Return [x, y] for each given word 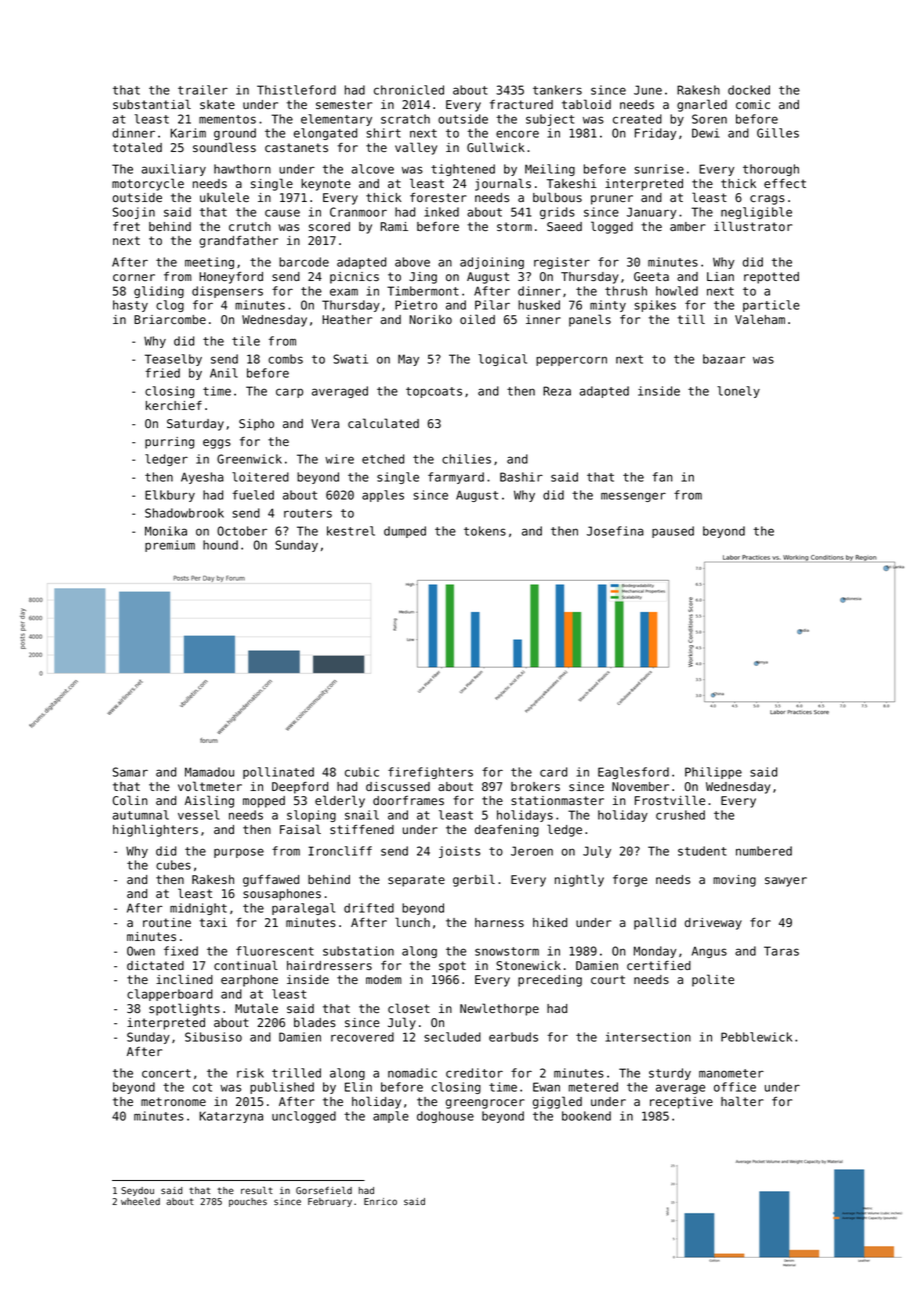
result [257, 1190]
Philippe [713, 773]
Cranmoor [358, 212]
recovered [362, 1037]
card [553, 772]
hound [220, 545]
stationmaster [557, 800]
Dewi [706, 133]
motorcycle [148, 184]
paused [673, 532]
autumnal [140, 815]
